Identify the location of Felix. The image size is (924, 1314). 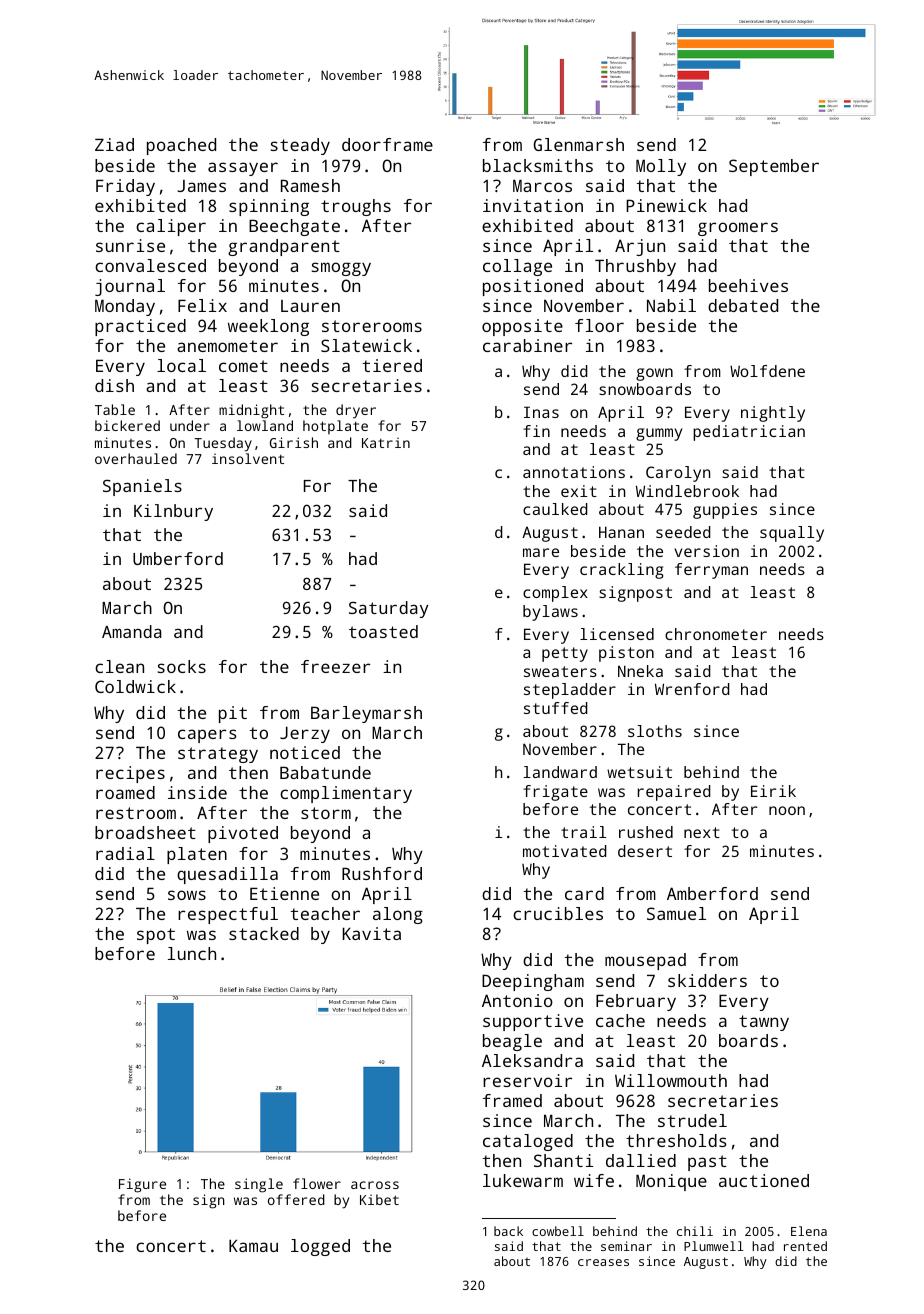
(202, 305).
